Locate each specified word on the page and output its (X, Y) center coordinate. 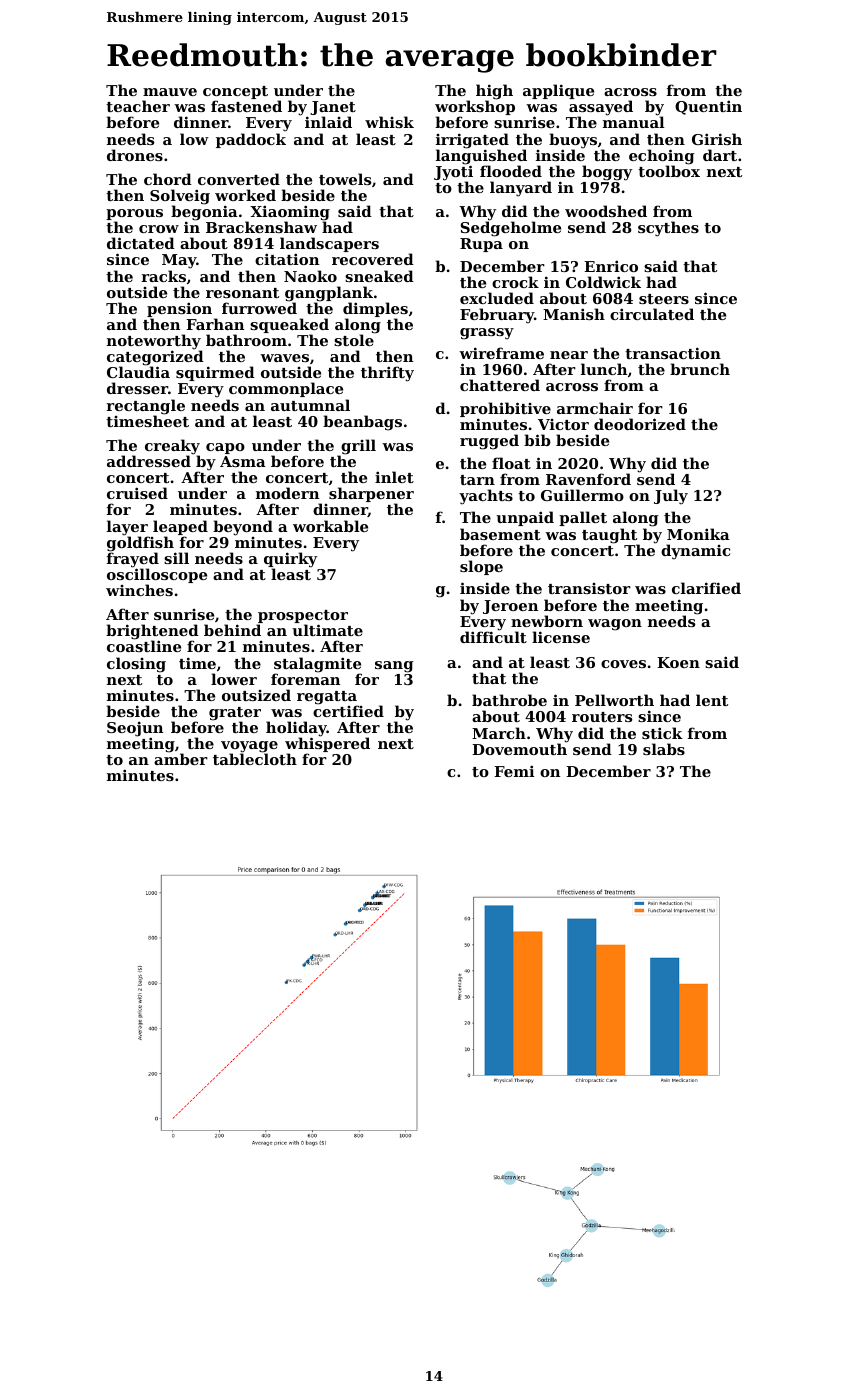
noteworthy (154, 342)
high (494, 92)
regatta (327, 698)
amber (181, 759)
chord (168, 179)
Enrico (611, 266)
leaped (180, 527)
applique (558, 91)
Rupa (481, 245)
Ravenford (588, 479)
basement (500, 534)
